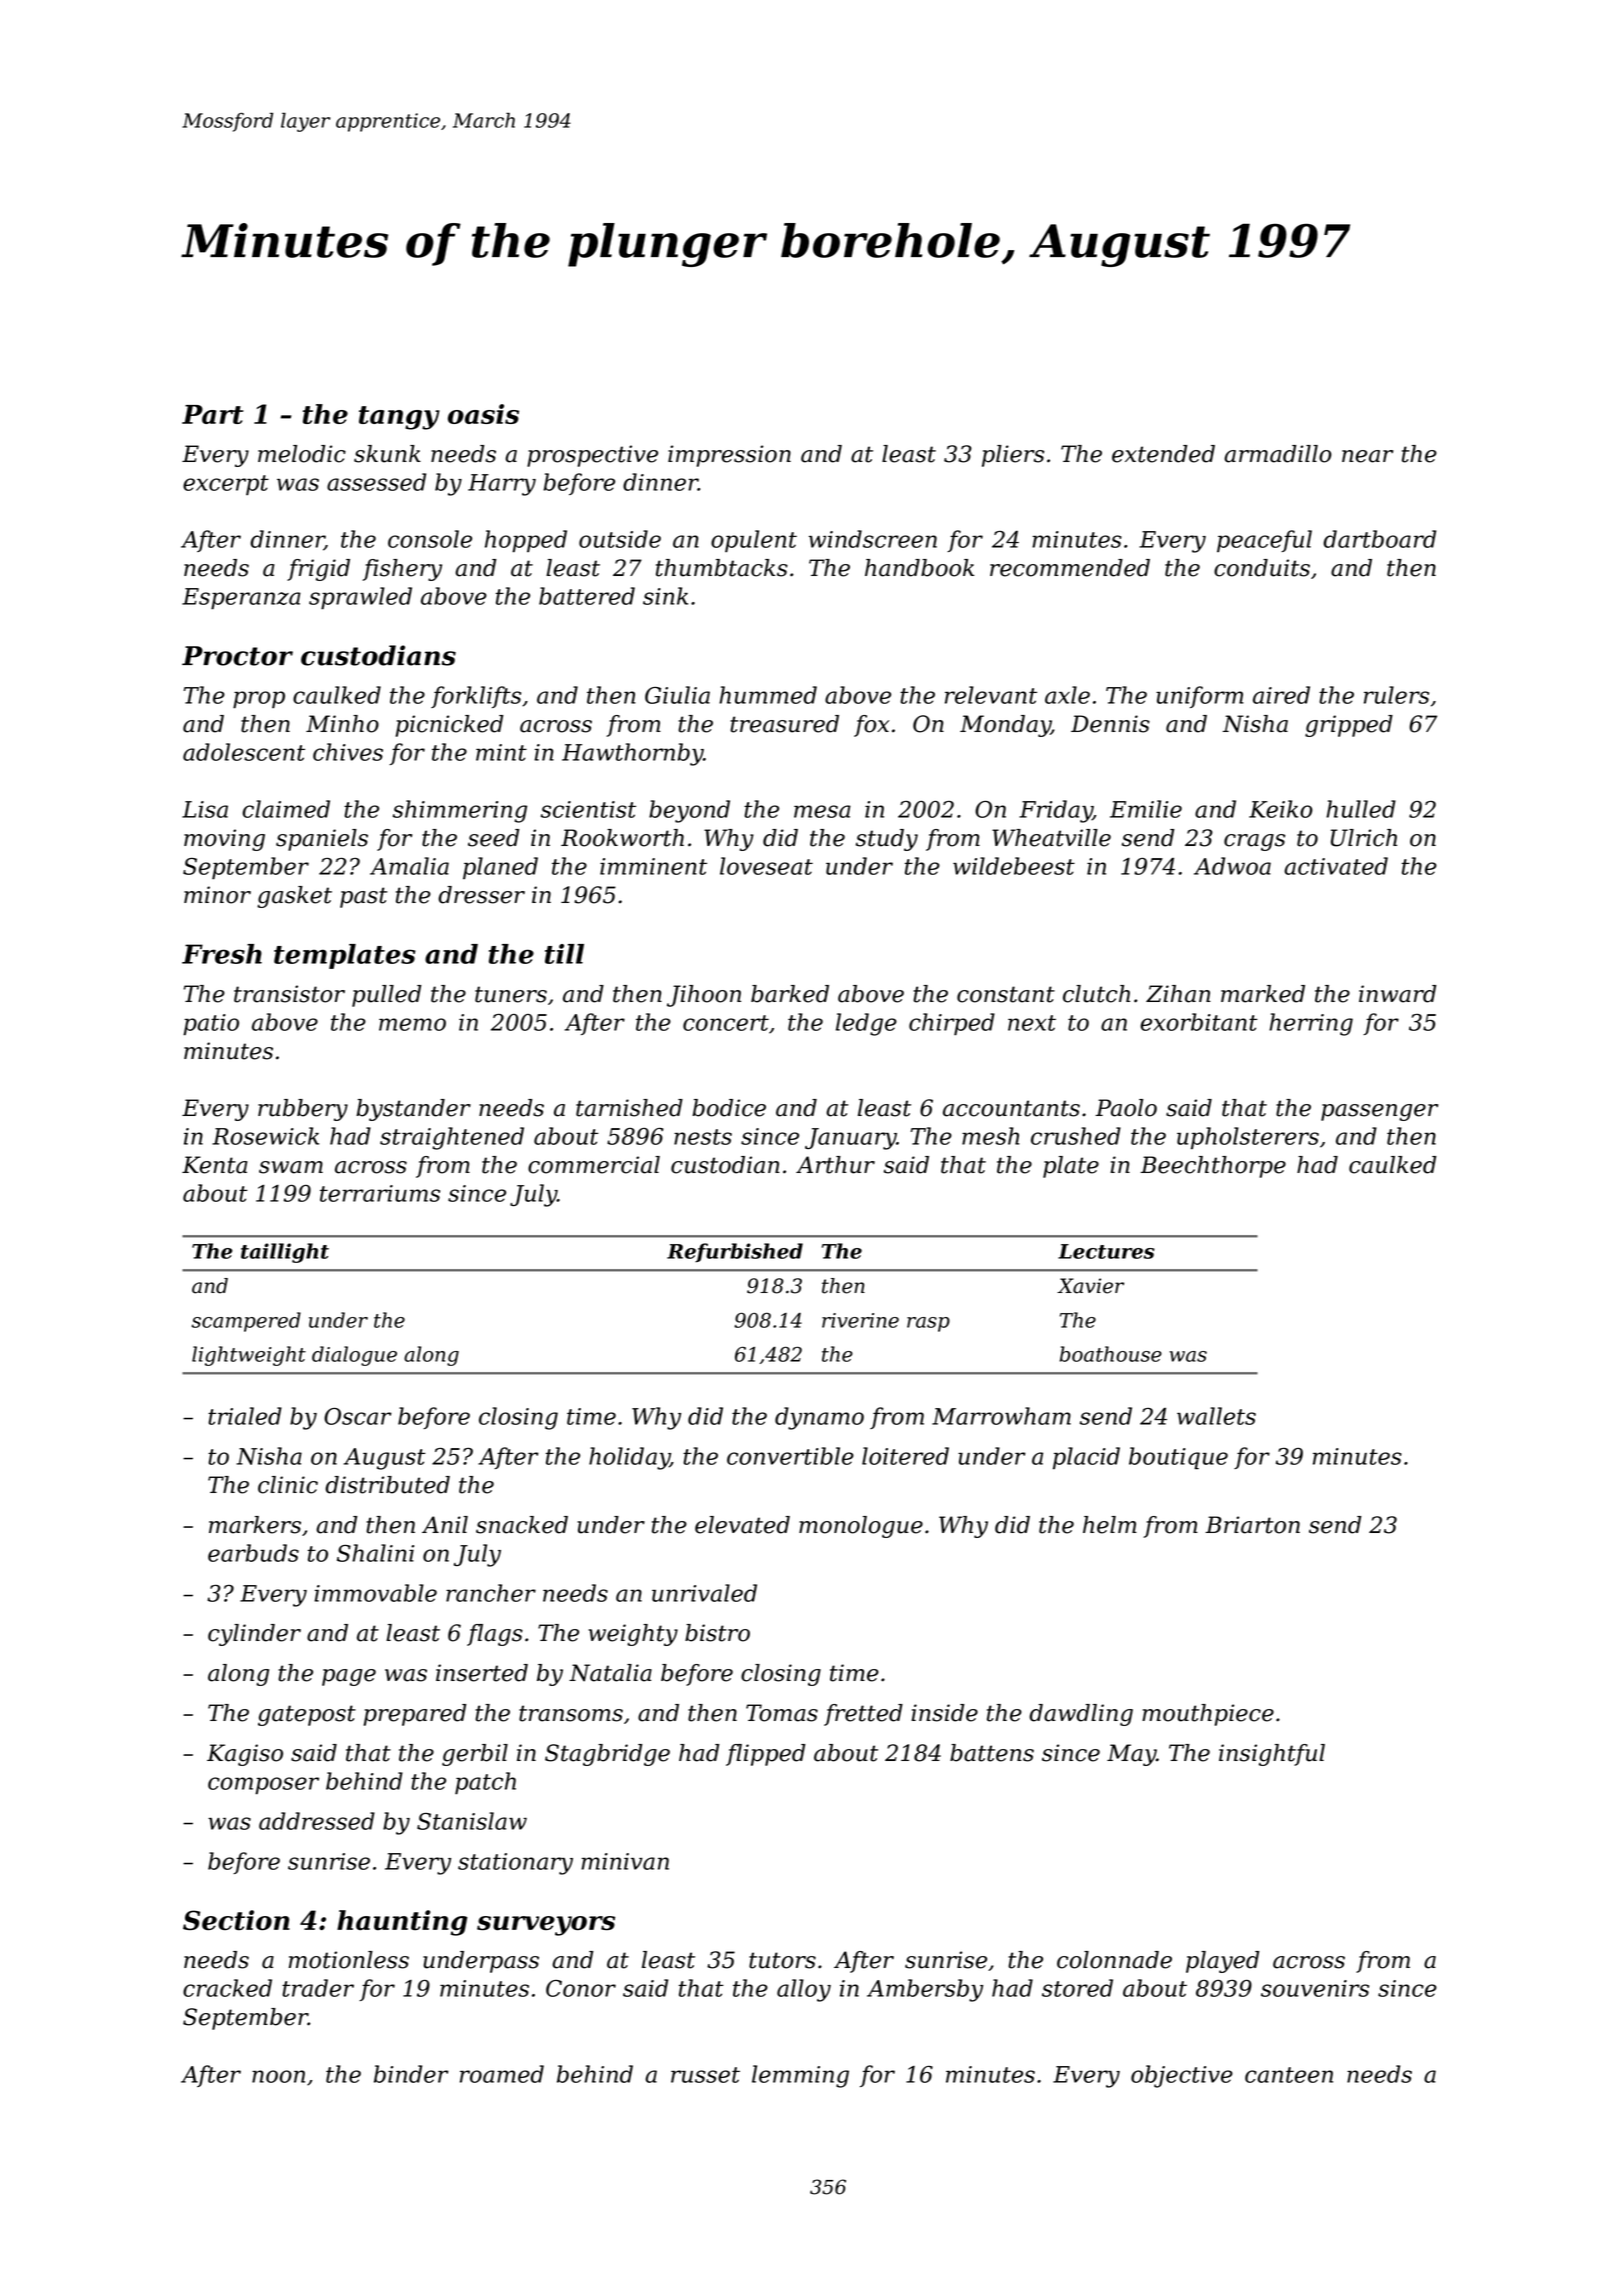  What do you see at coordinates (1013, 456) in the screenshot?
I see `pliers` at bounding box center [1013, 456].
